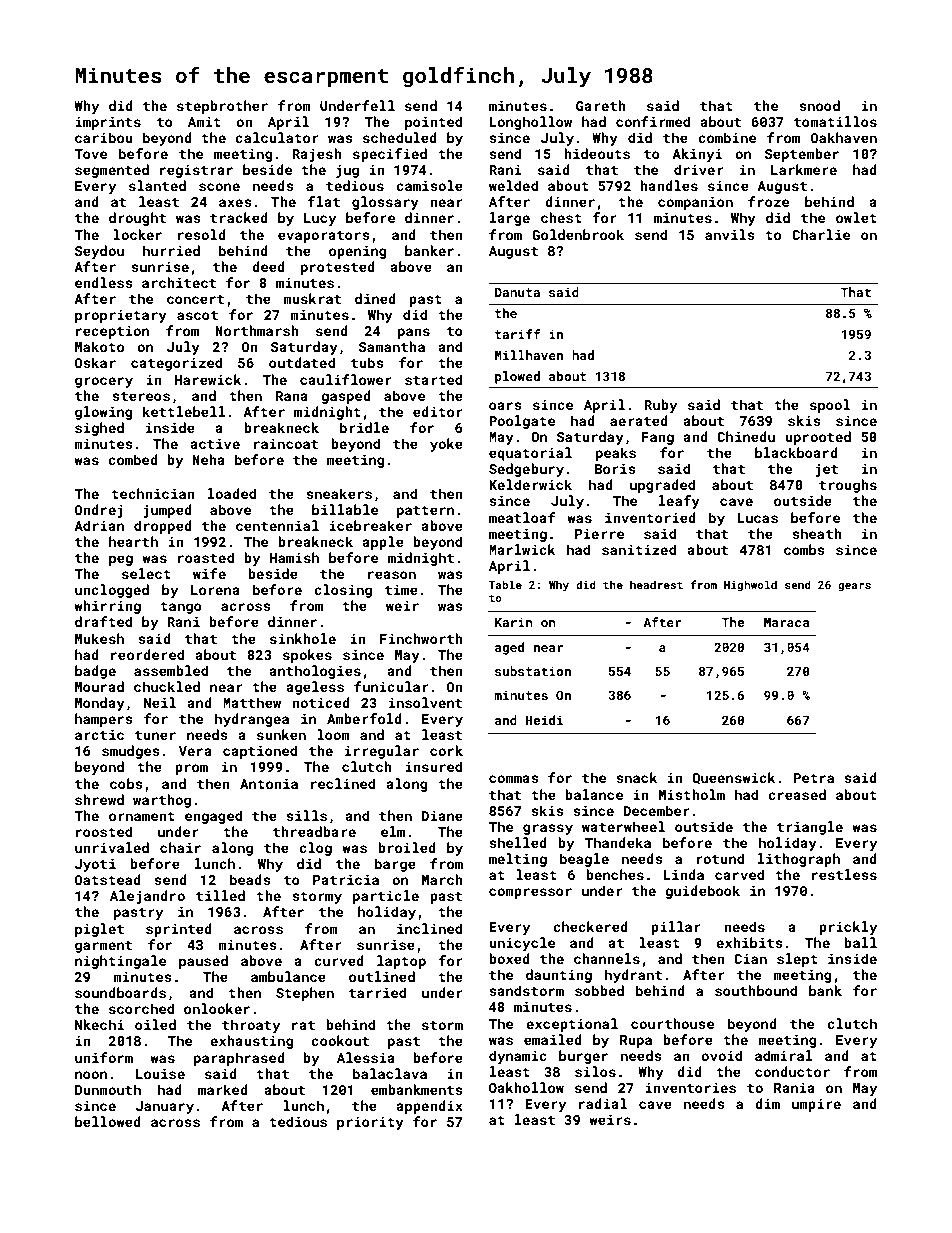  Describe the element at coordinates (509, 958) in the screenshot. I see `boxed` at that location.
